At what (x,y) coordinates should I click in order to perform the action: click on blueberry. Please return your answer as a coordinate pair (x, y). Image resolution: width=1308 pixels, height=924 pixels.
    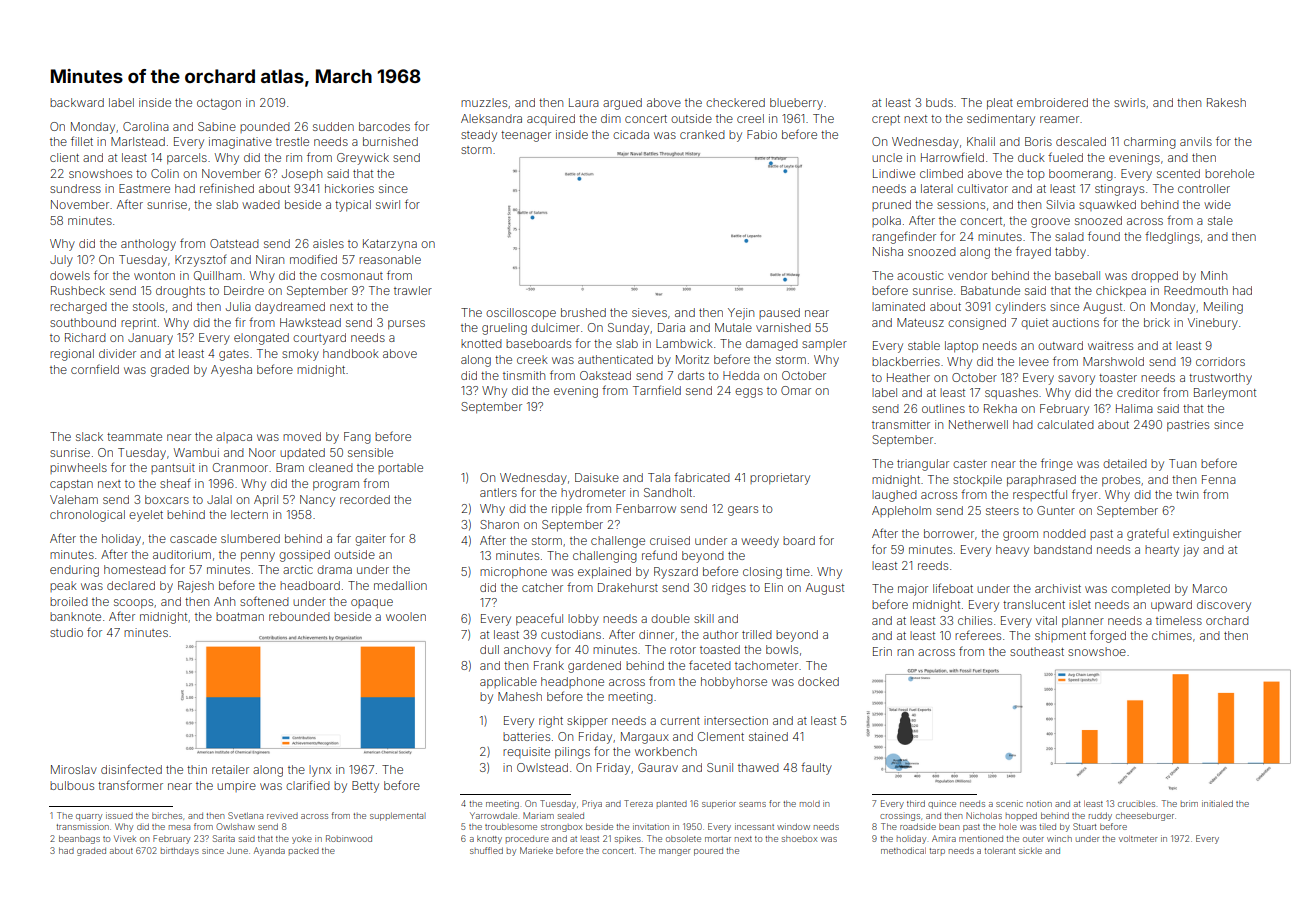
    Looking at the image, I should click on (796, 104).
